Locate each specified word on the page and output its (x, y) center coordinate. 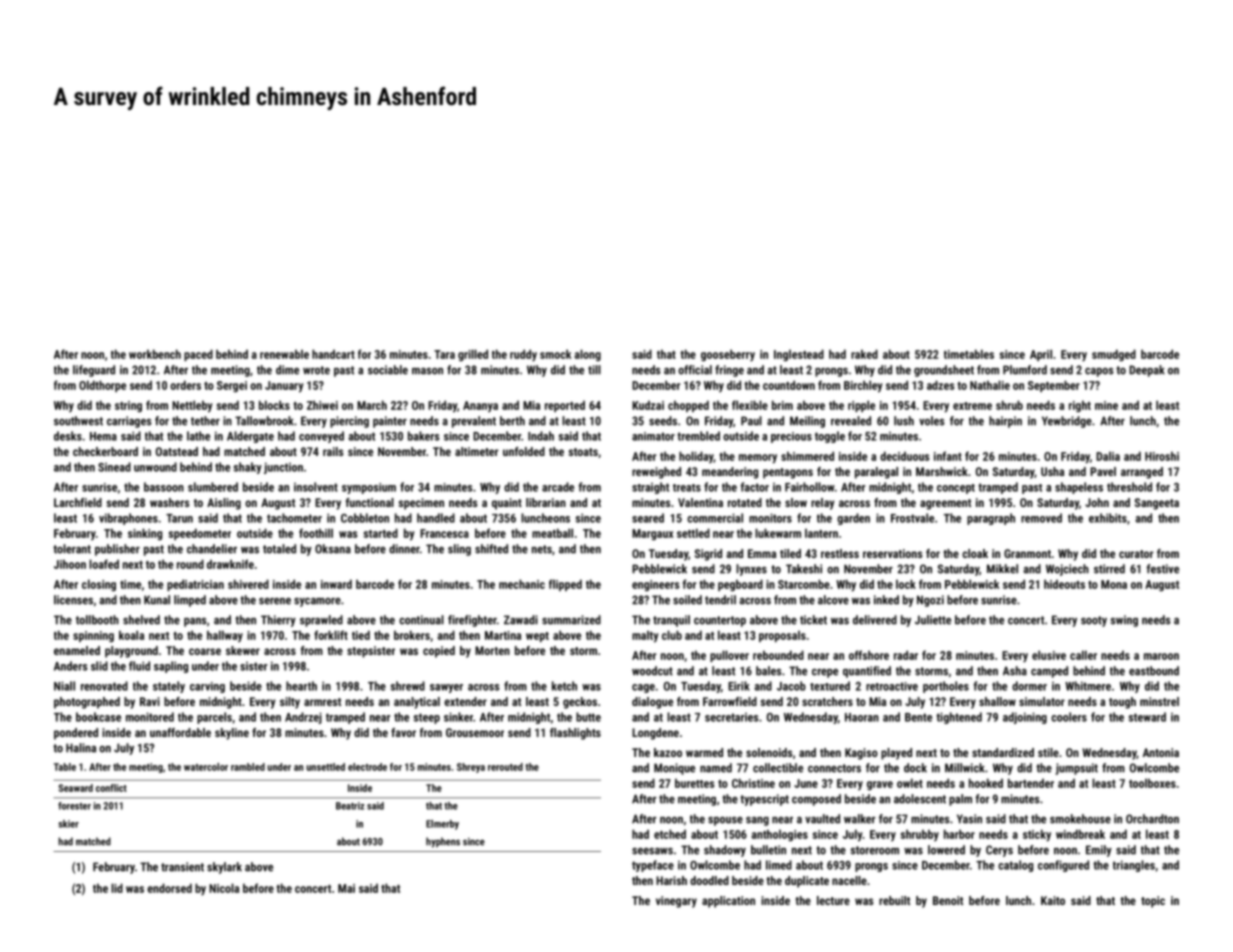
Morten (492, 650)
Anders (71, 666)
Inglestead (799, 355)
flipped (565, 585)
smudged (1114, 355)
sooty (1094, 621)
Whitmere (1088, 686)
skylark (224, 868)
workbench (155, 354)
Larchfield (78, 502)
